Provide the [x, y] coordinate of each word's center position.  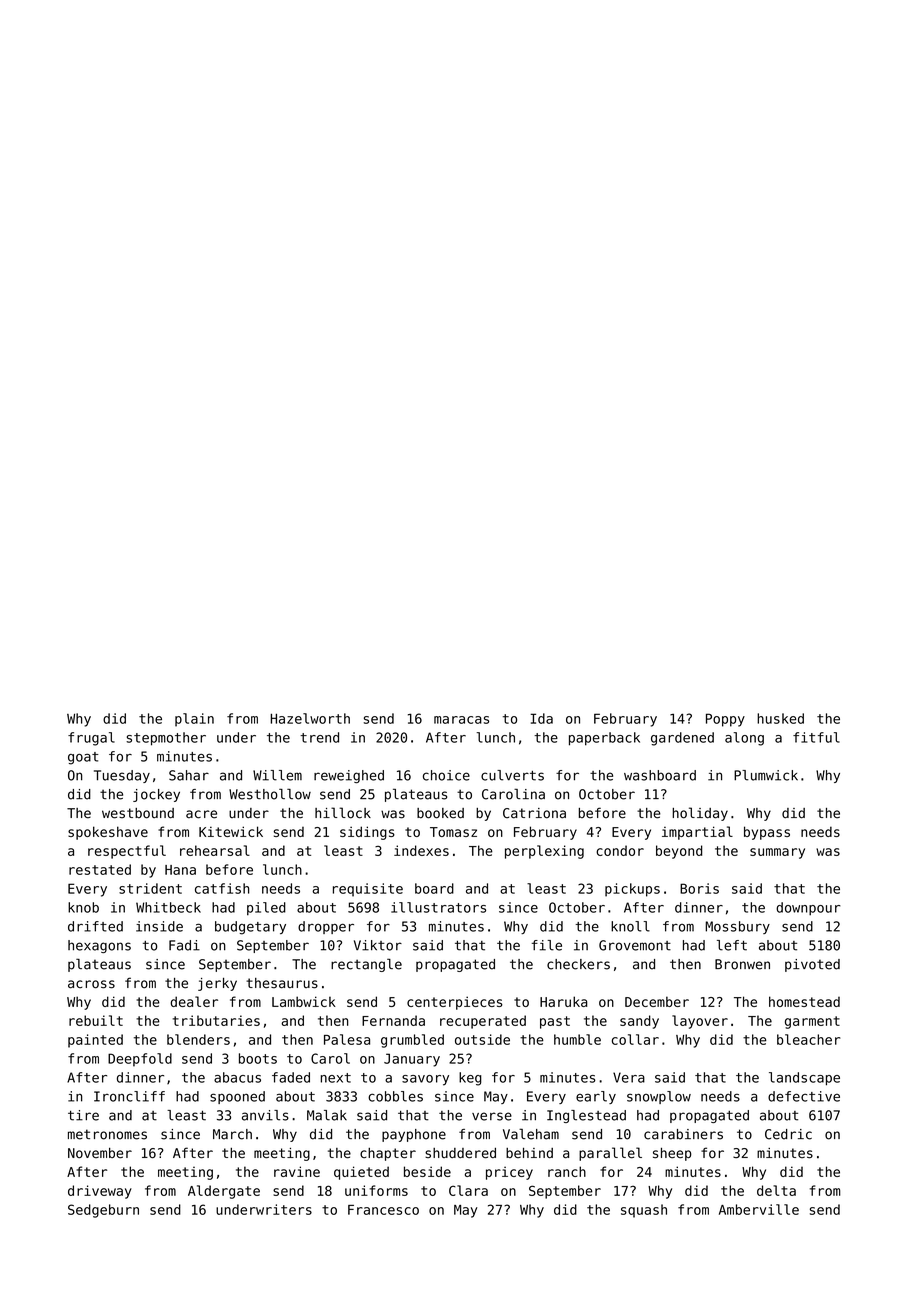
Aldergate [224, 1192]
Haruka [563, 1001]
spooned [237, 1097]
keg [470, 1079]
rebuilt [96, 1020]
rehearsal [215, 850]
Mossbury [737, 927]
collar [635, 1039]
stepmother [166, 739]
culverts [512, 775]
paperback [604, 739]
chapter [388, 1154]
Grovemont [635, 945]
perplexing [544, 852]
